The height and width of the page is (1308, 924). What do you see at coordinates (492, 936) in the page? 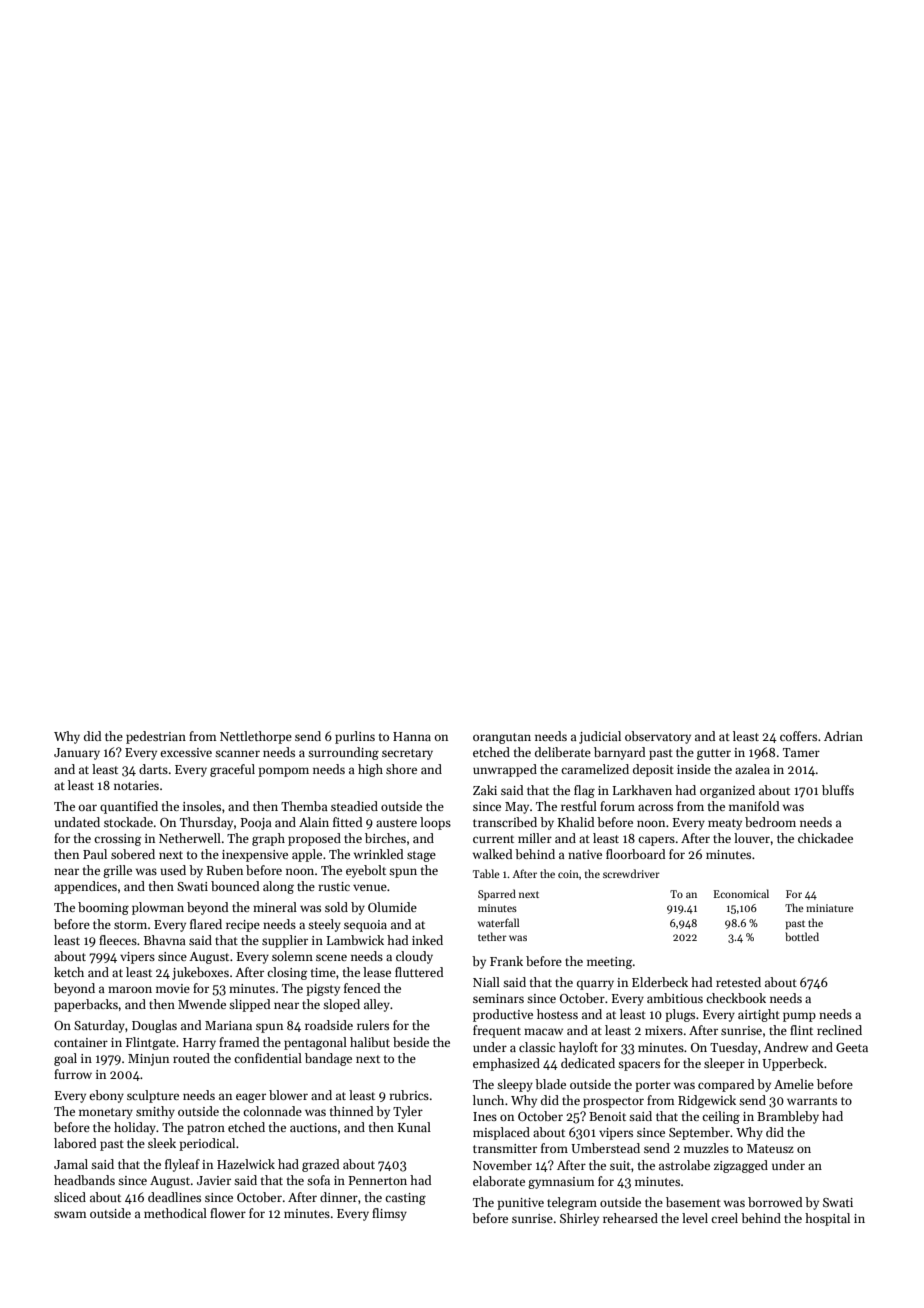
I see `tether` at bounding box center [492, 936].
